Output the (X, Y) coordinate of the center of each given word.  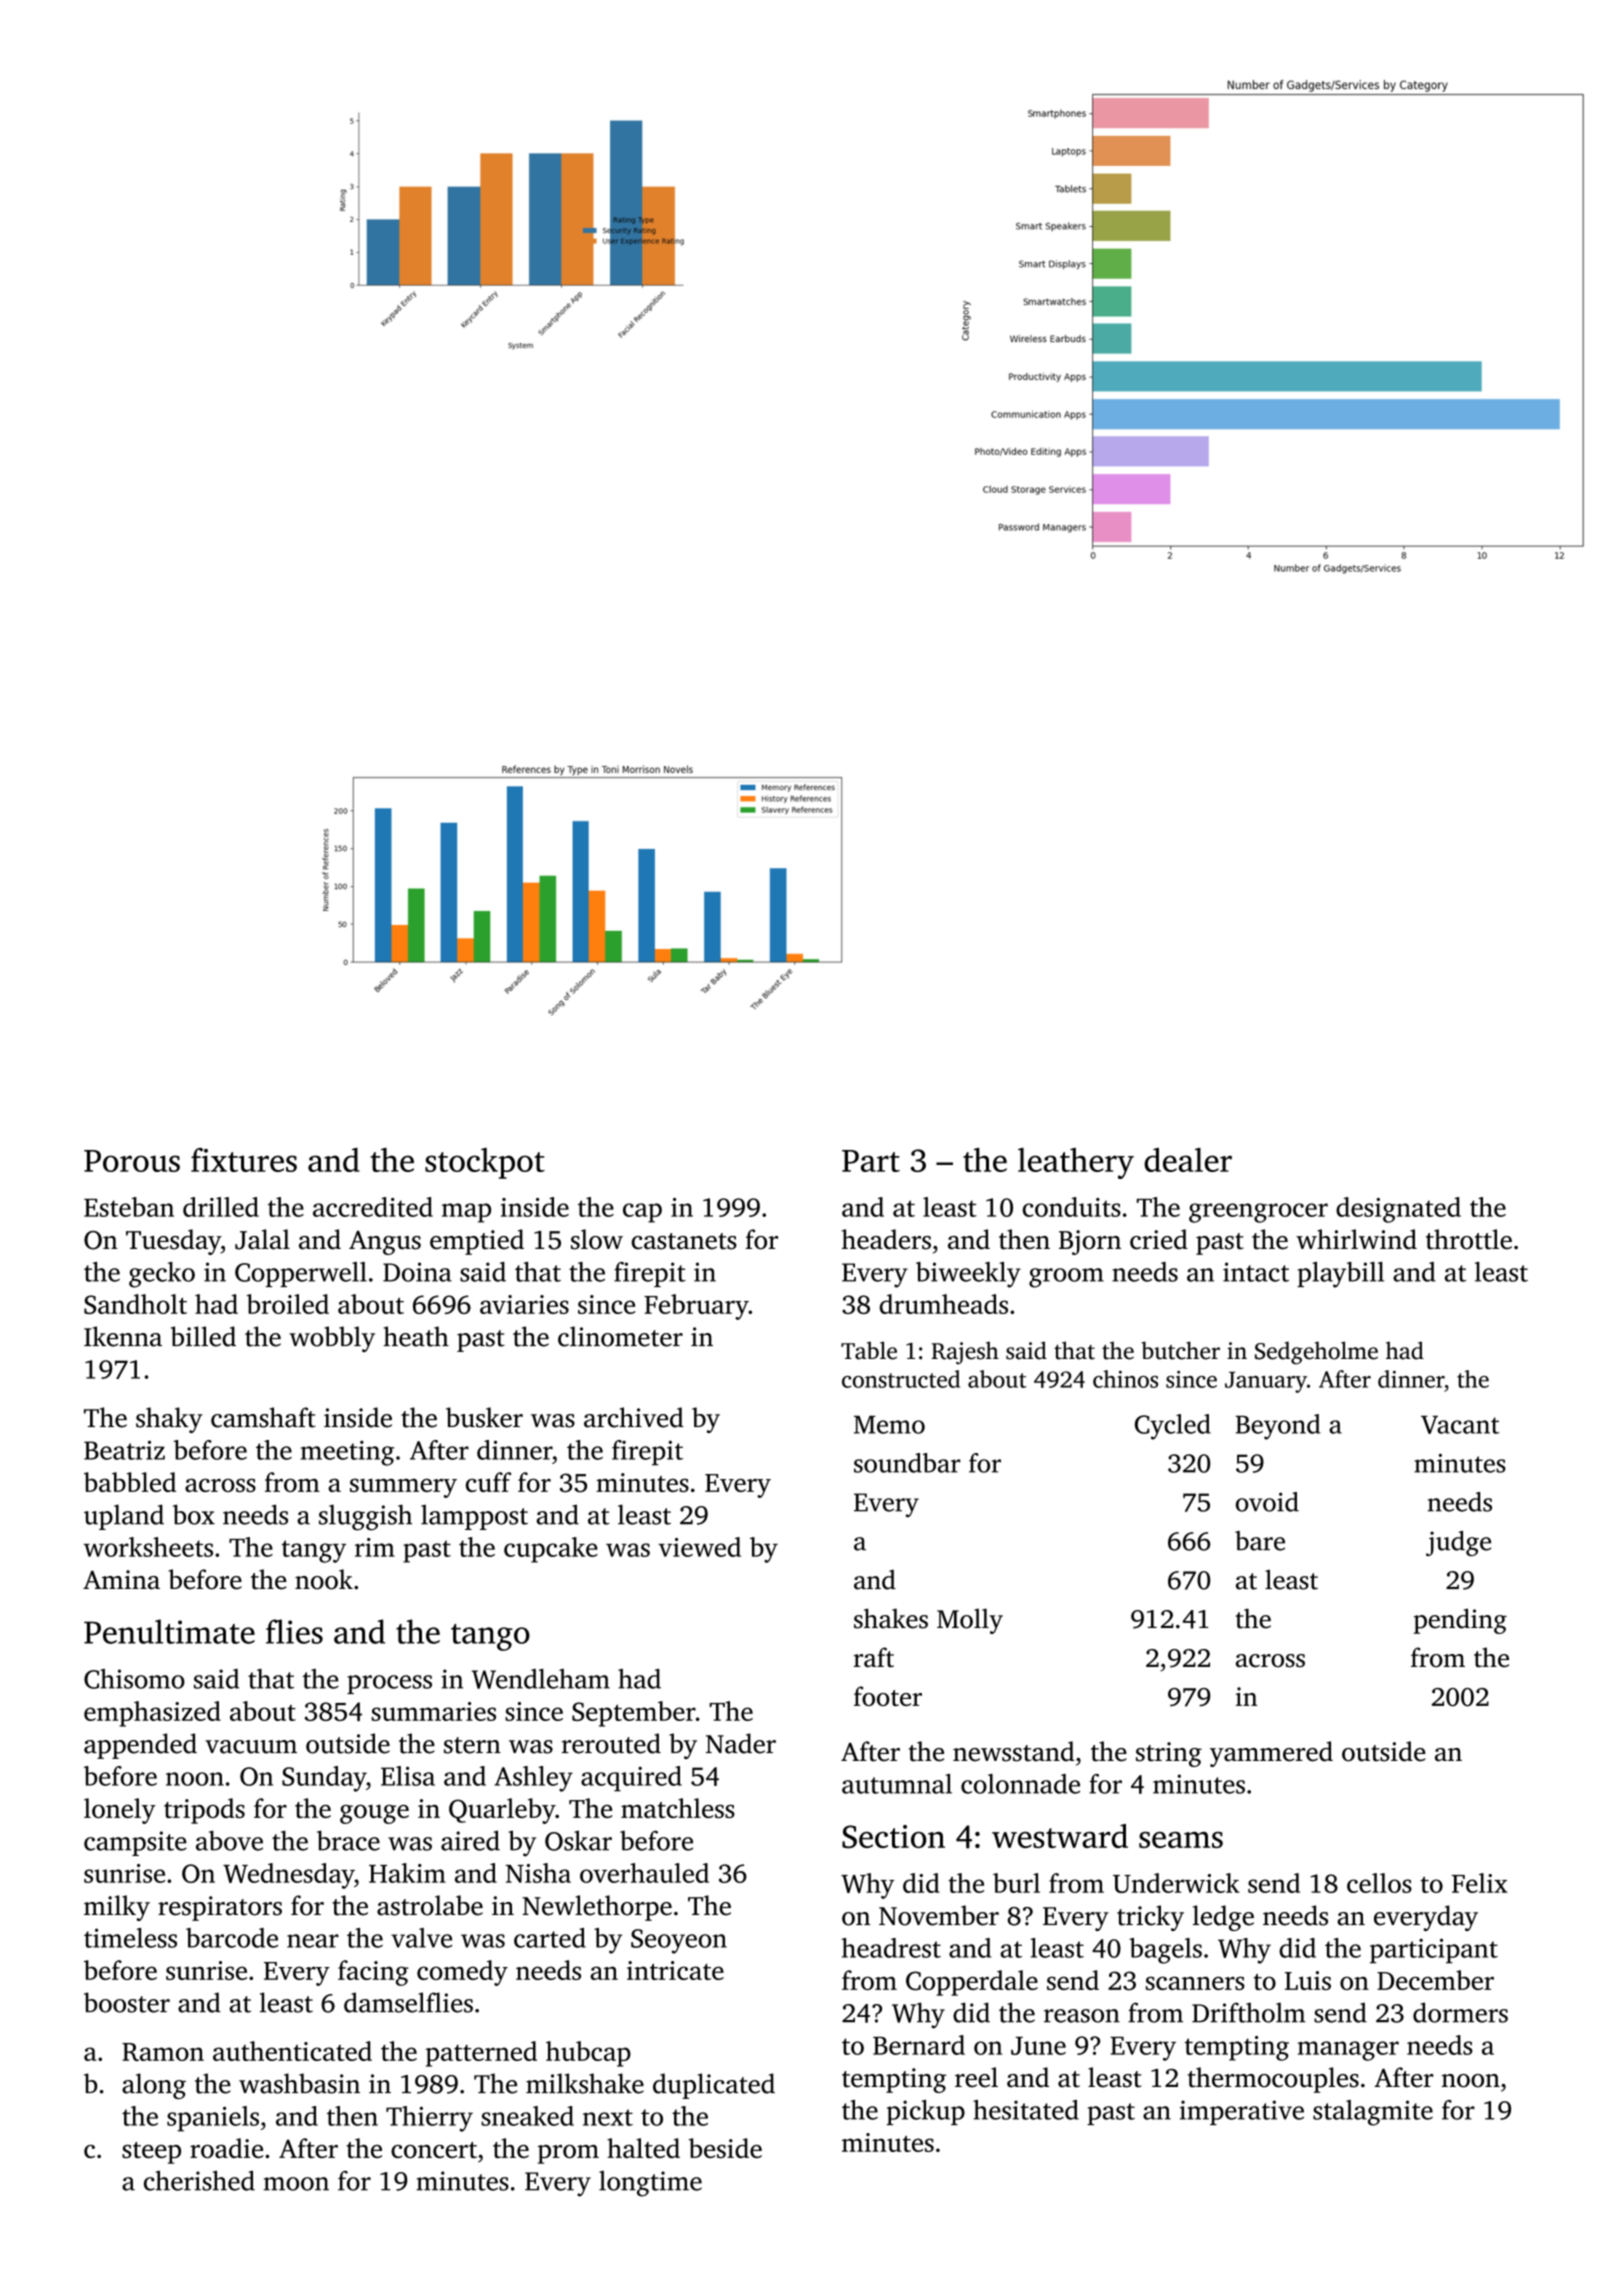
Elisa (408, 1776)
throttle (1469, 1239)
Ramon (163, 2052)
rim (375, 1547)
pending (1460, 1621)
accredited (373, 1207)
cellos (1379, 1883)
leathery (1076, 1163)
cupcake (551, 1550)
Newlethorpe (597, 1908)
